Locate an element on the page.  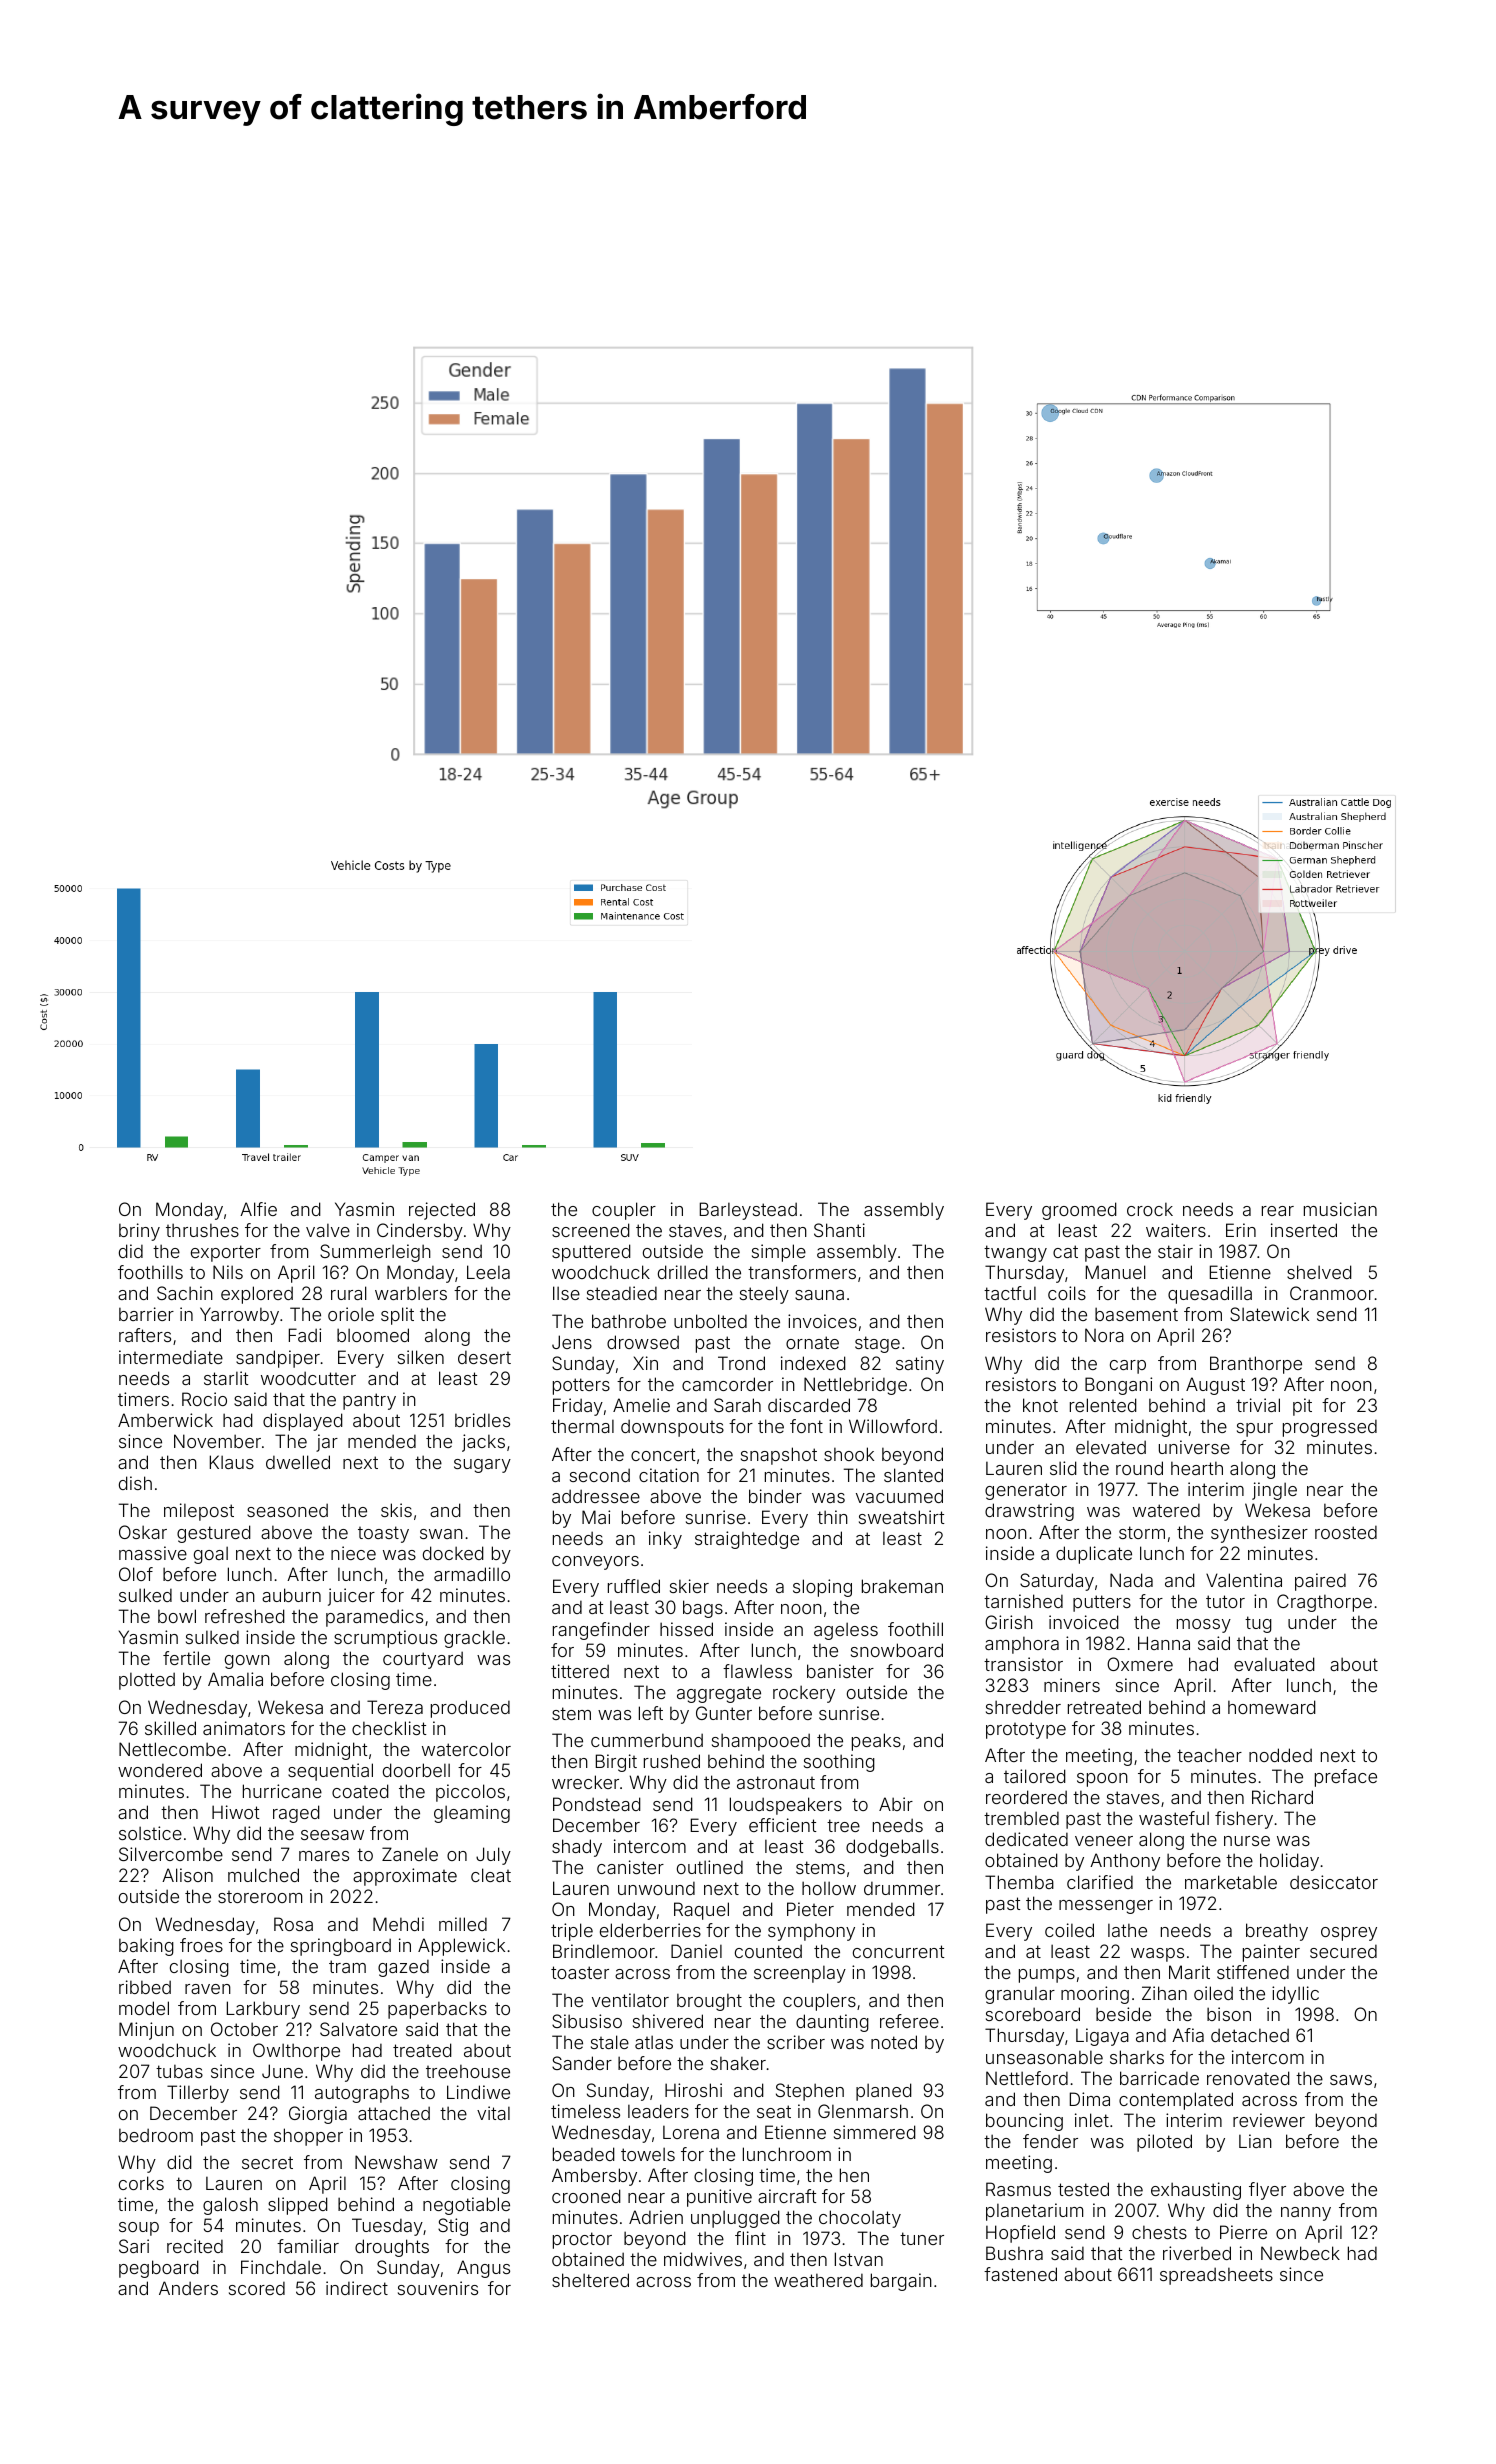
briny is located at coordinates (139, 1232).
